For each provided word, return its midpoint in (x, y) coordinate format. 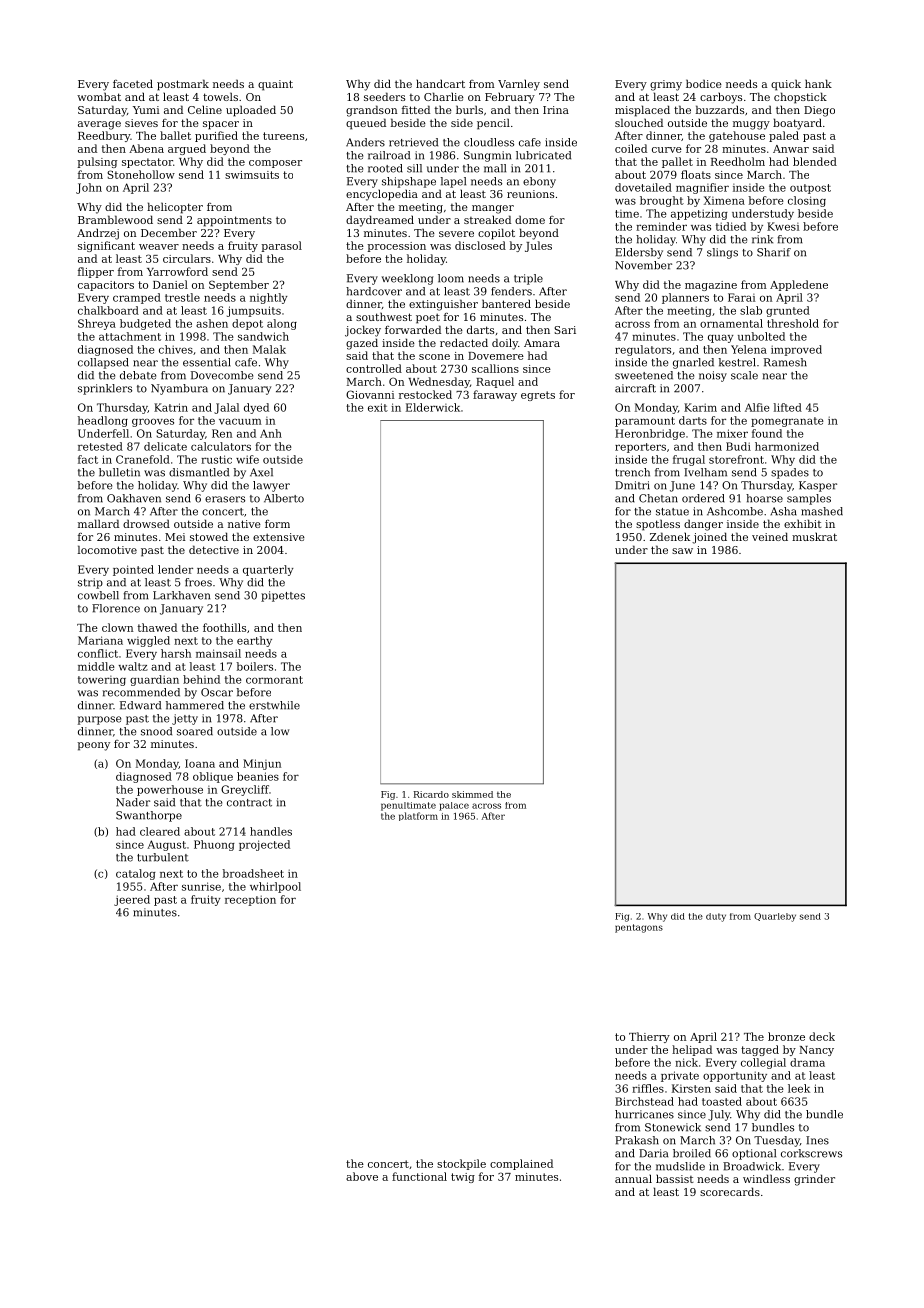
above (362, 1176)
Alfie (757, 407)
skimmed (472, 794)
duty (716, 917)
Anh (271, 433)
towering (102, 681)
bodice (704, 83)
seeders (384, 96)
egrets (538, 396)
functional (419, 1176)
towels (220, 96)
